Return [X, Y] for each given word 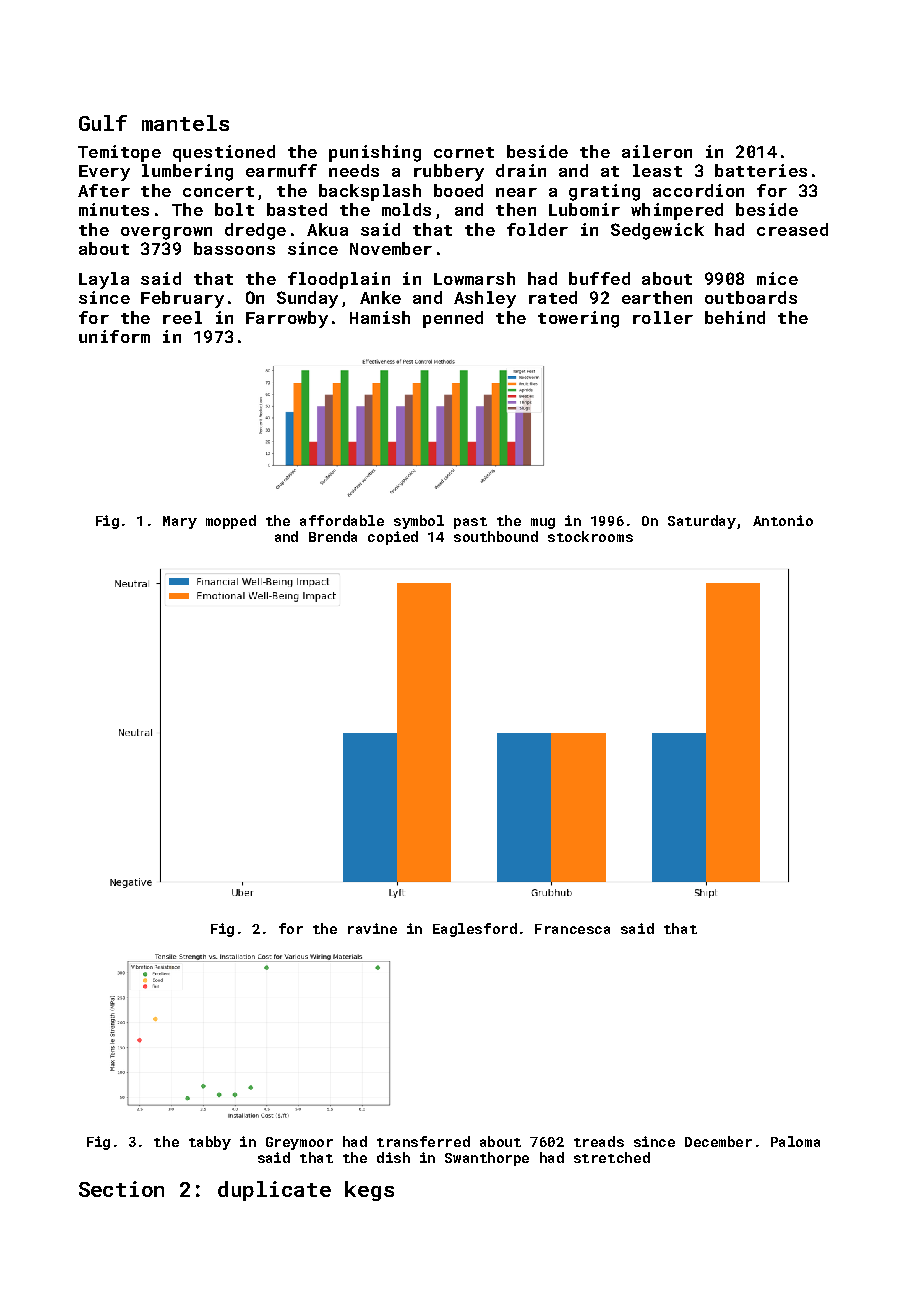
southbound [496, 536]
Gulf [103, 123]
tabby [210, 1143]
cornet [464, 152]
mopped [231, 522]
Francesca [572, 929]
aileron [657, 151]
